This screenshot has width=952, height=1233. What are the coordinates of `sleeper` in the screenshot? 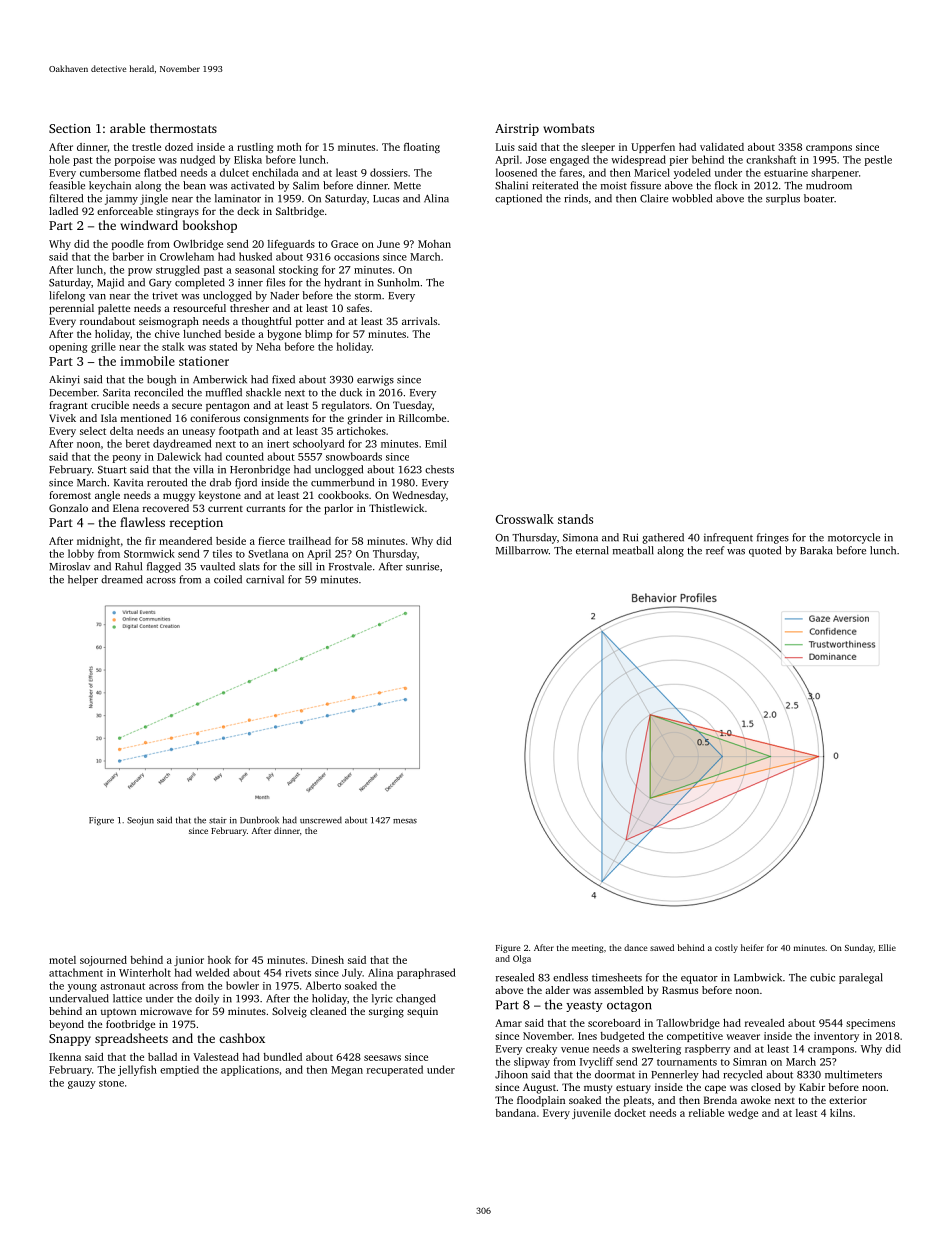 It's located at (598, 148).
